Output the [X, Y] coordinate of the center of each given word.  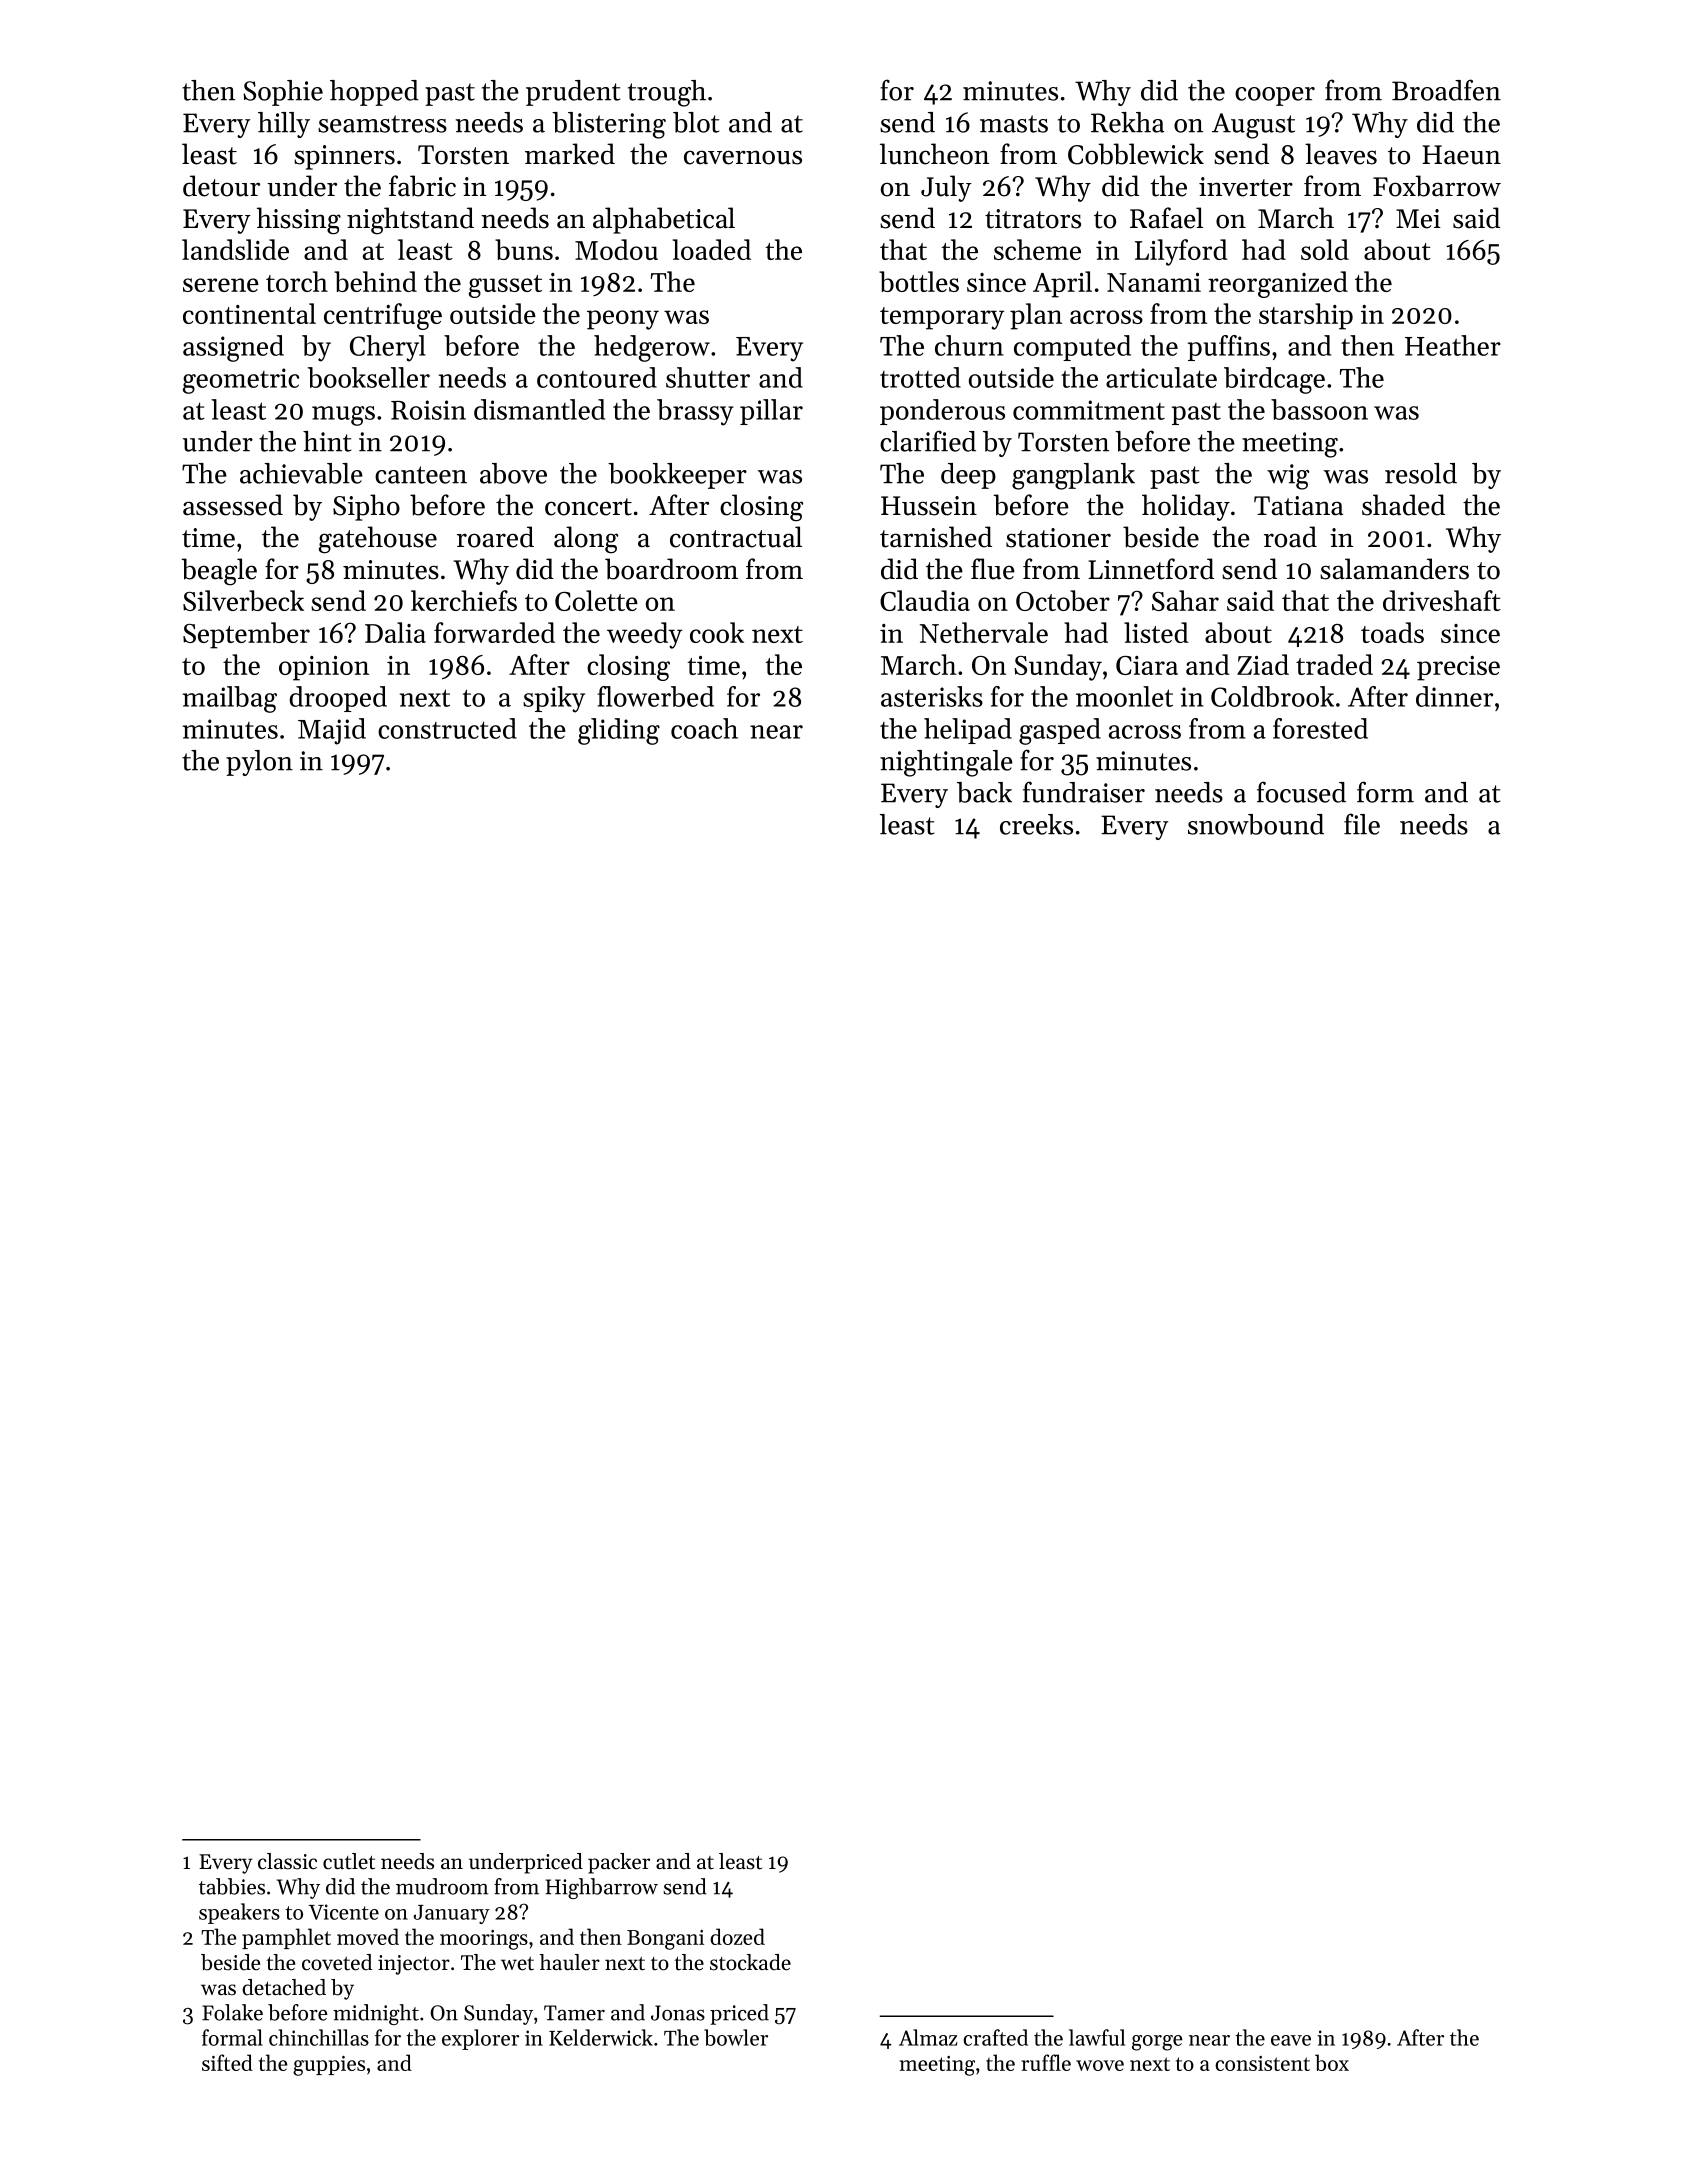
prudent [573, 93]
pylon [259, 763]
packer [619, 1863]
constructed [447, 728]
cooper [1275, 96]
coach [704, 728]
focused [1301, 792]
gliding [619, 731]
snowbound [1256, 824]
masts [1014, 124]
